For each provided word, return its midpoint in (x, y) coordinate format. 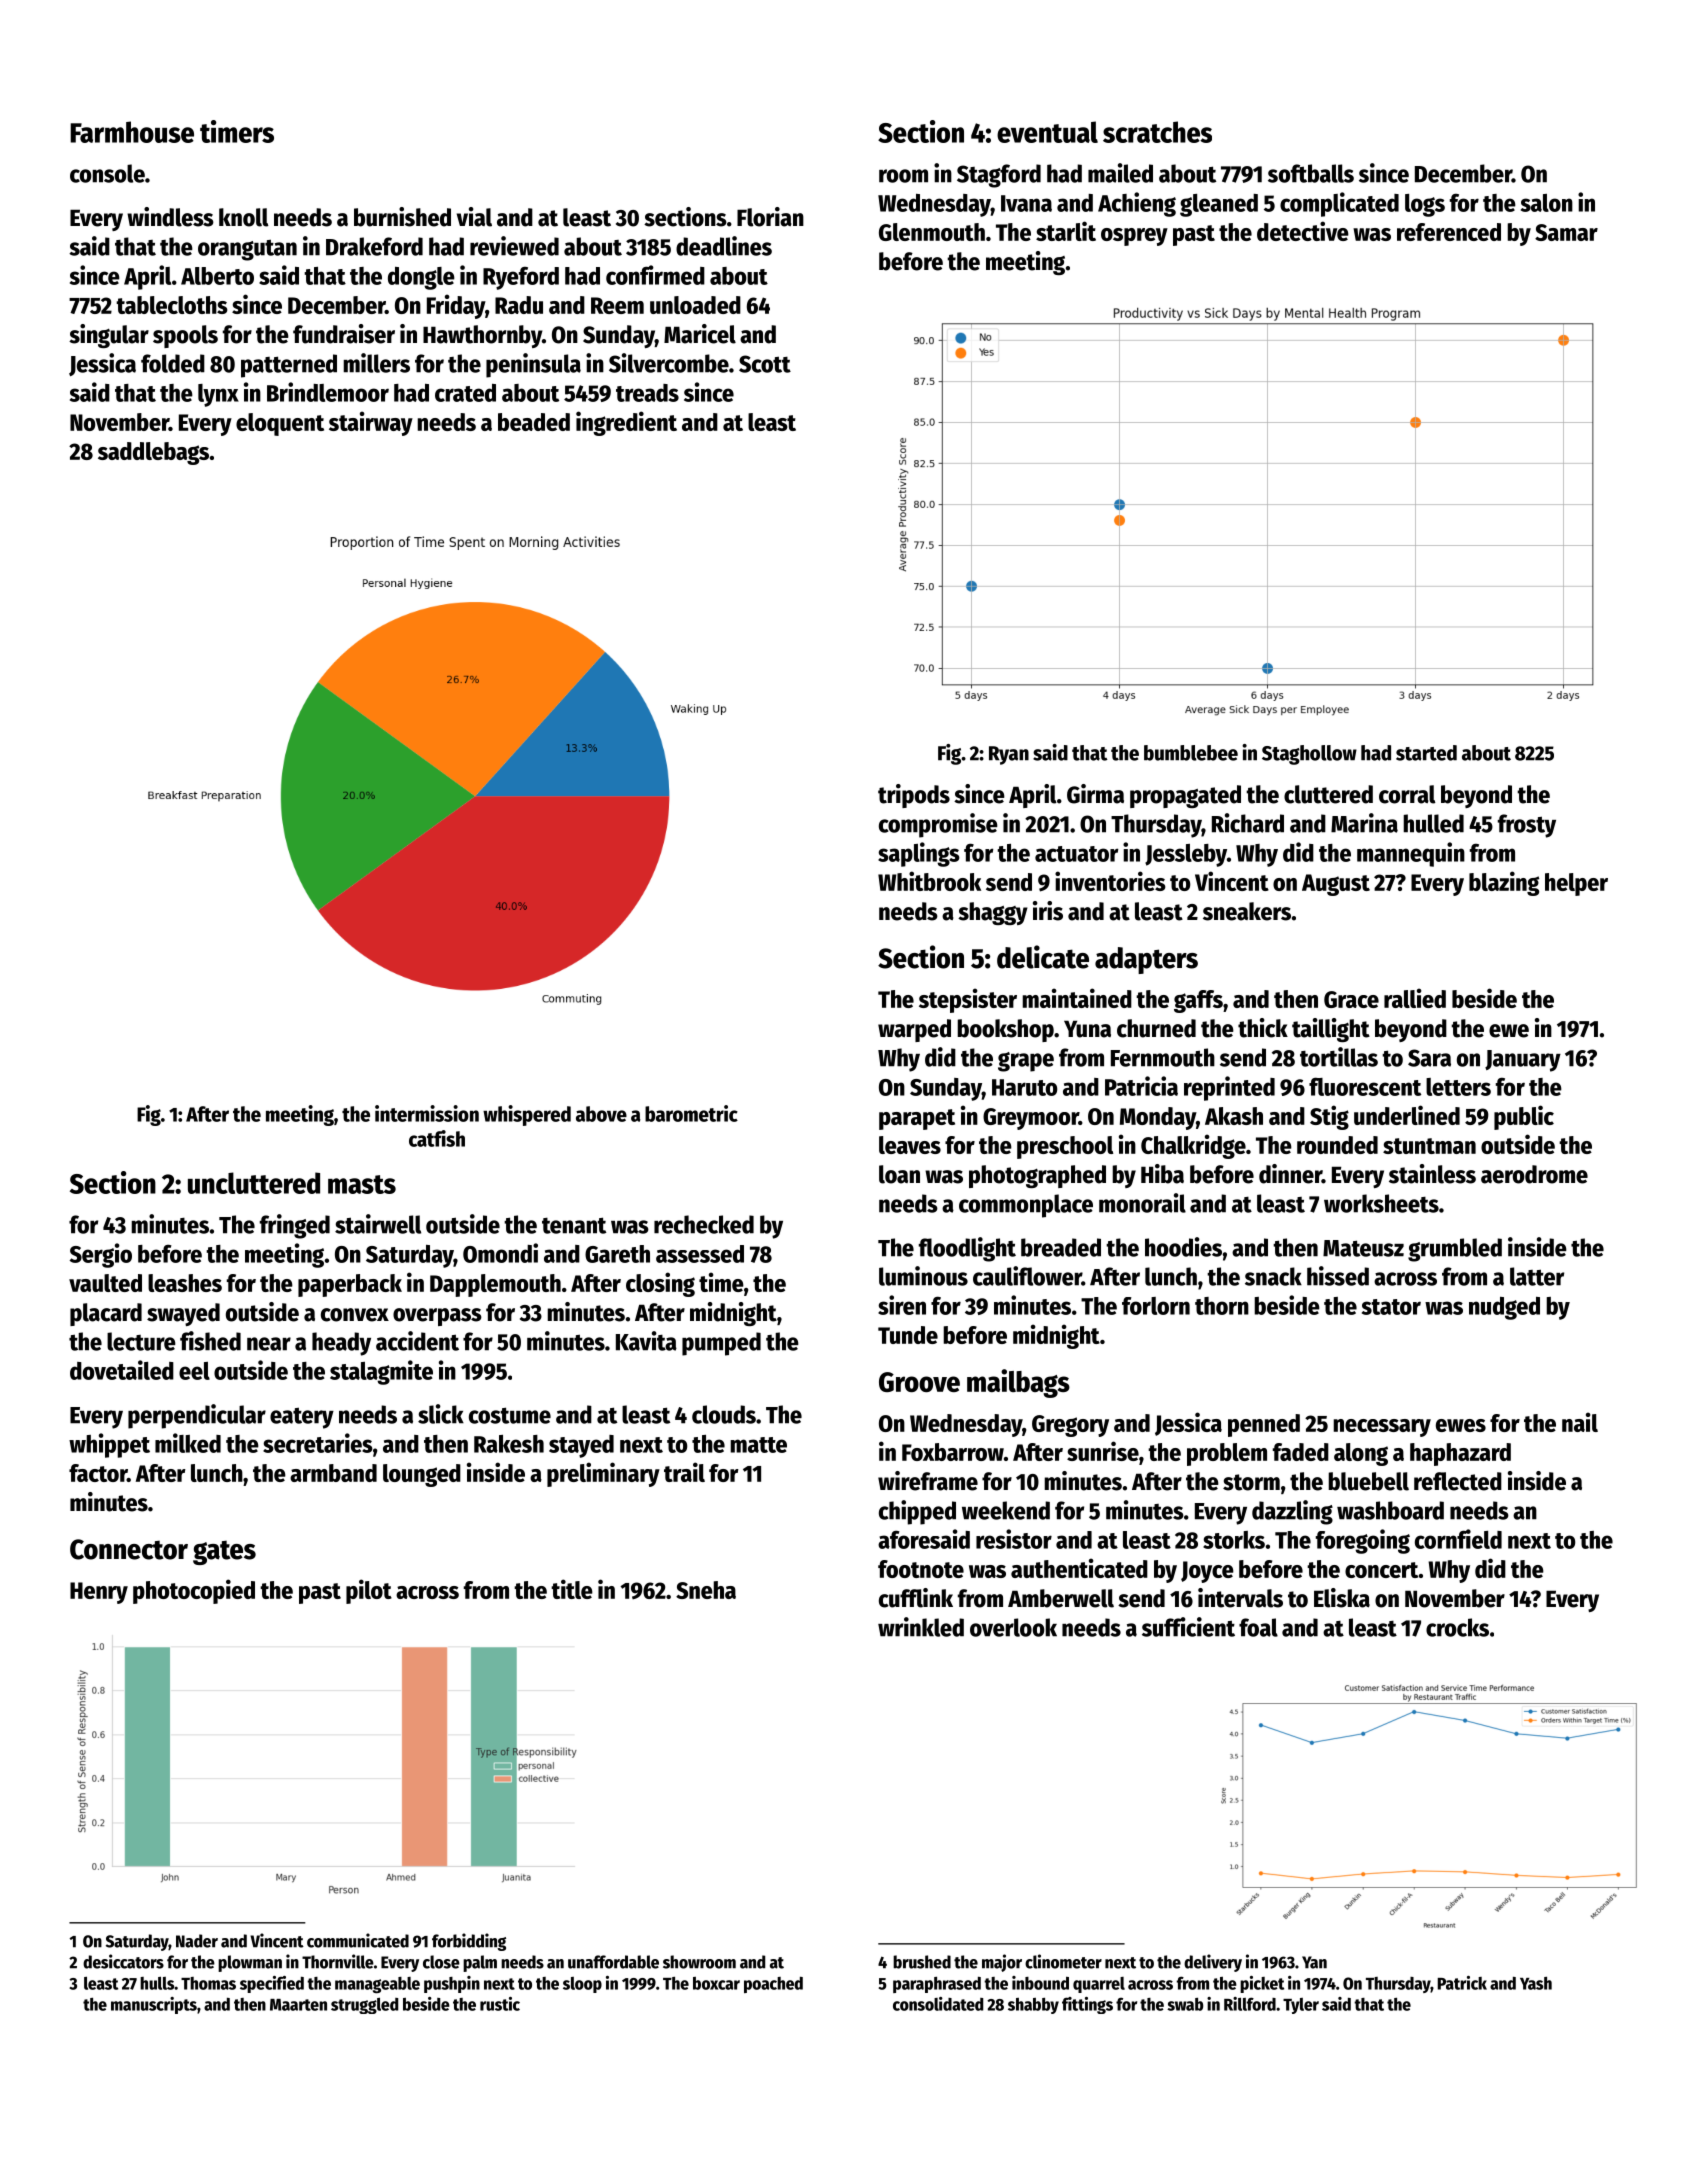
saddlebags (153, 453)
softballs (1311, 173)
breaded (1061, 1247)
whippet (109, 1445)
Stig (1329, 1117)
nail (1580, 1422)
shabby (1033, 2006)
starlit (1066, 231)
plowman (250, 1963)
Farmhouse (132, 132)
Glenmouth (932, 232)
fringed (295, 1226)
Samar (1566, 232)
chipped (917, 1512)
